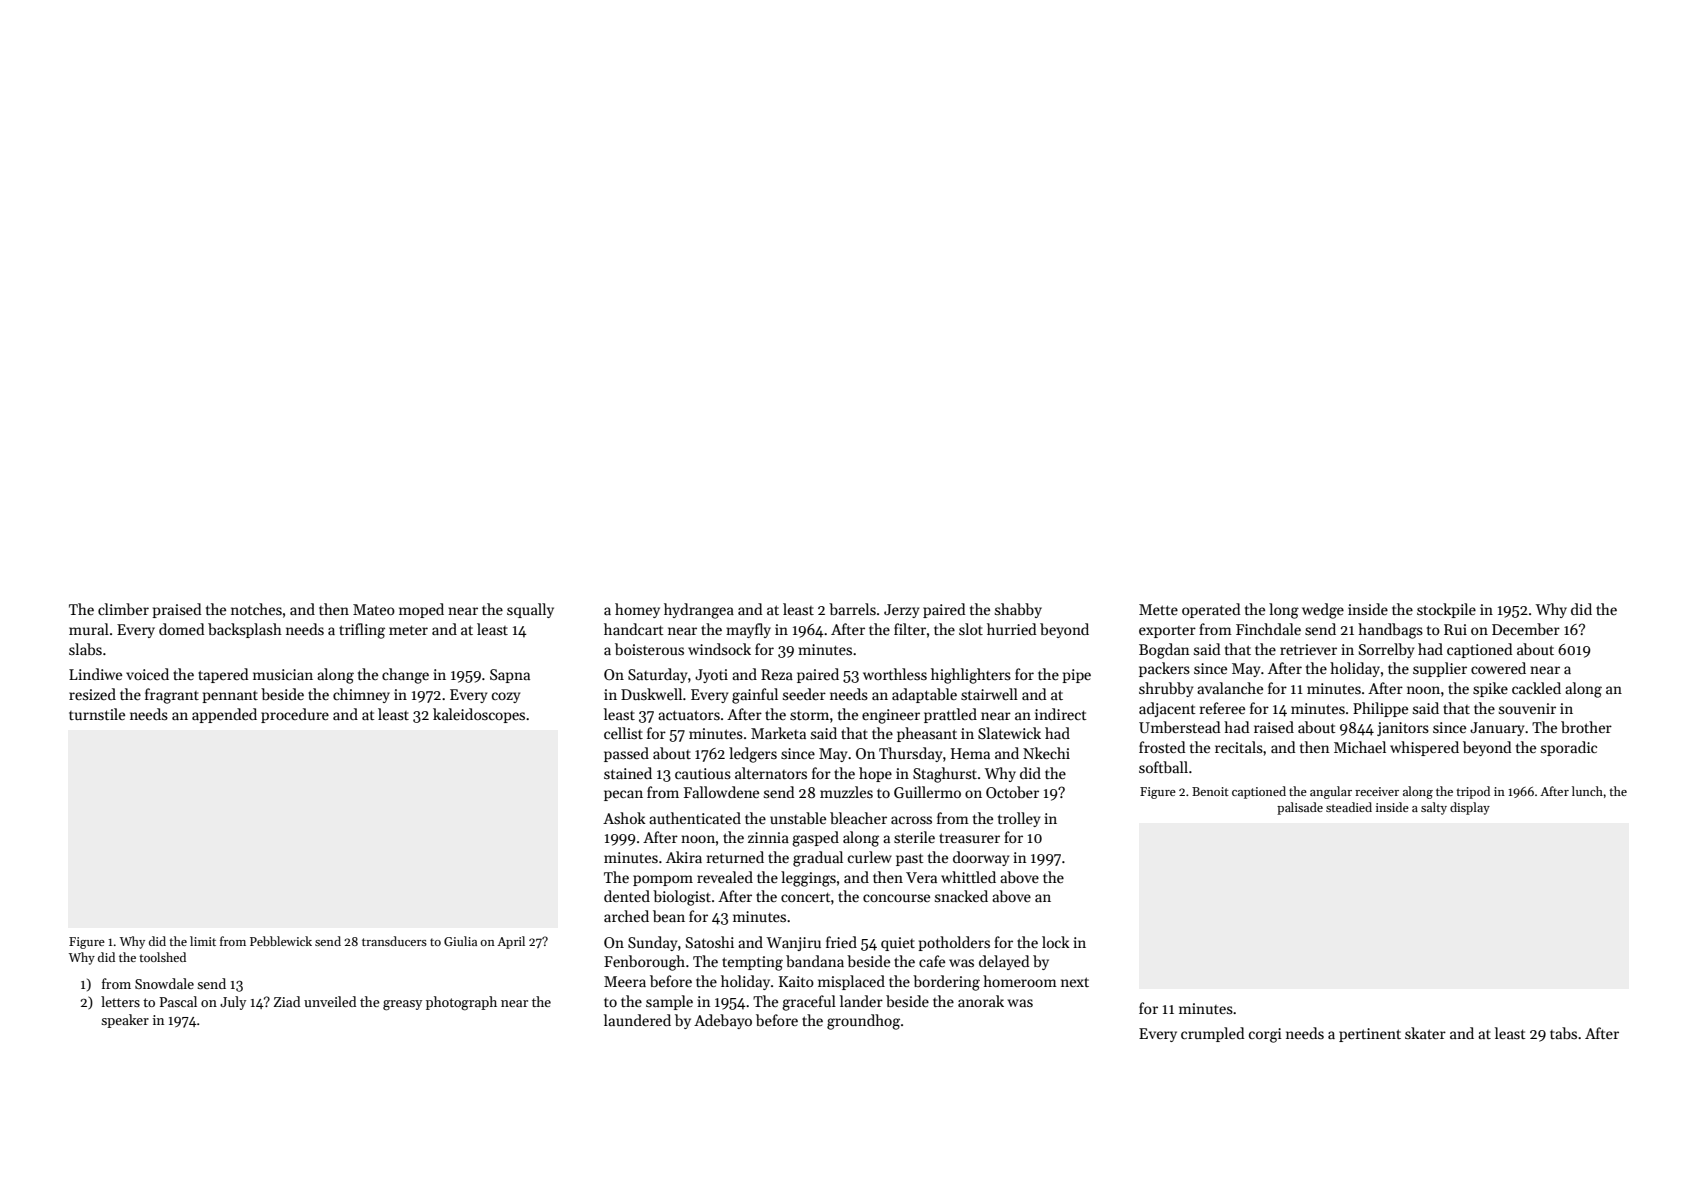 The image size is (1697, 1200). Describe the element at coordinates (1563, 1033) in the screenshot. I see `tabs` at that location.
